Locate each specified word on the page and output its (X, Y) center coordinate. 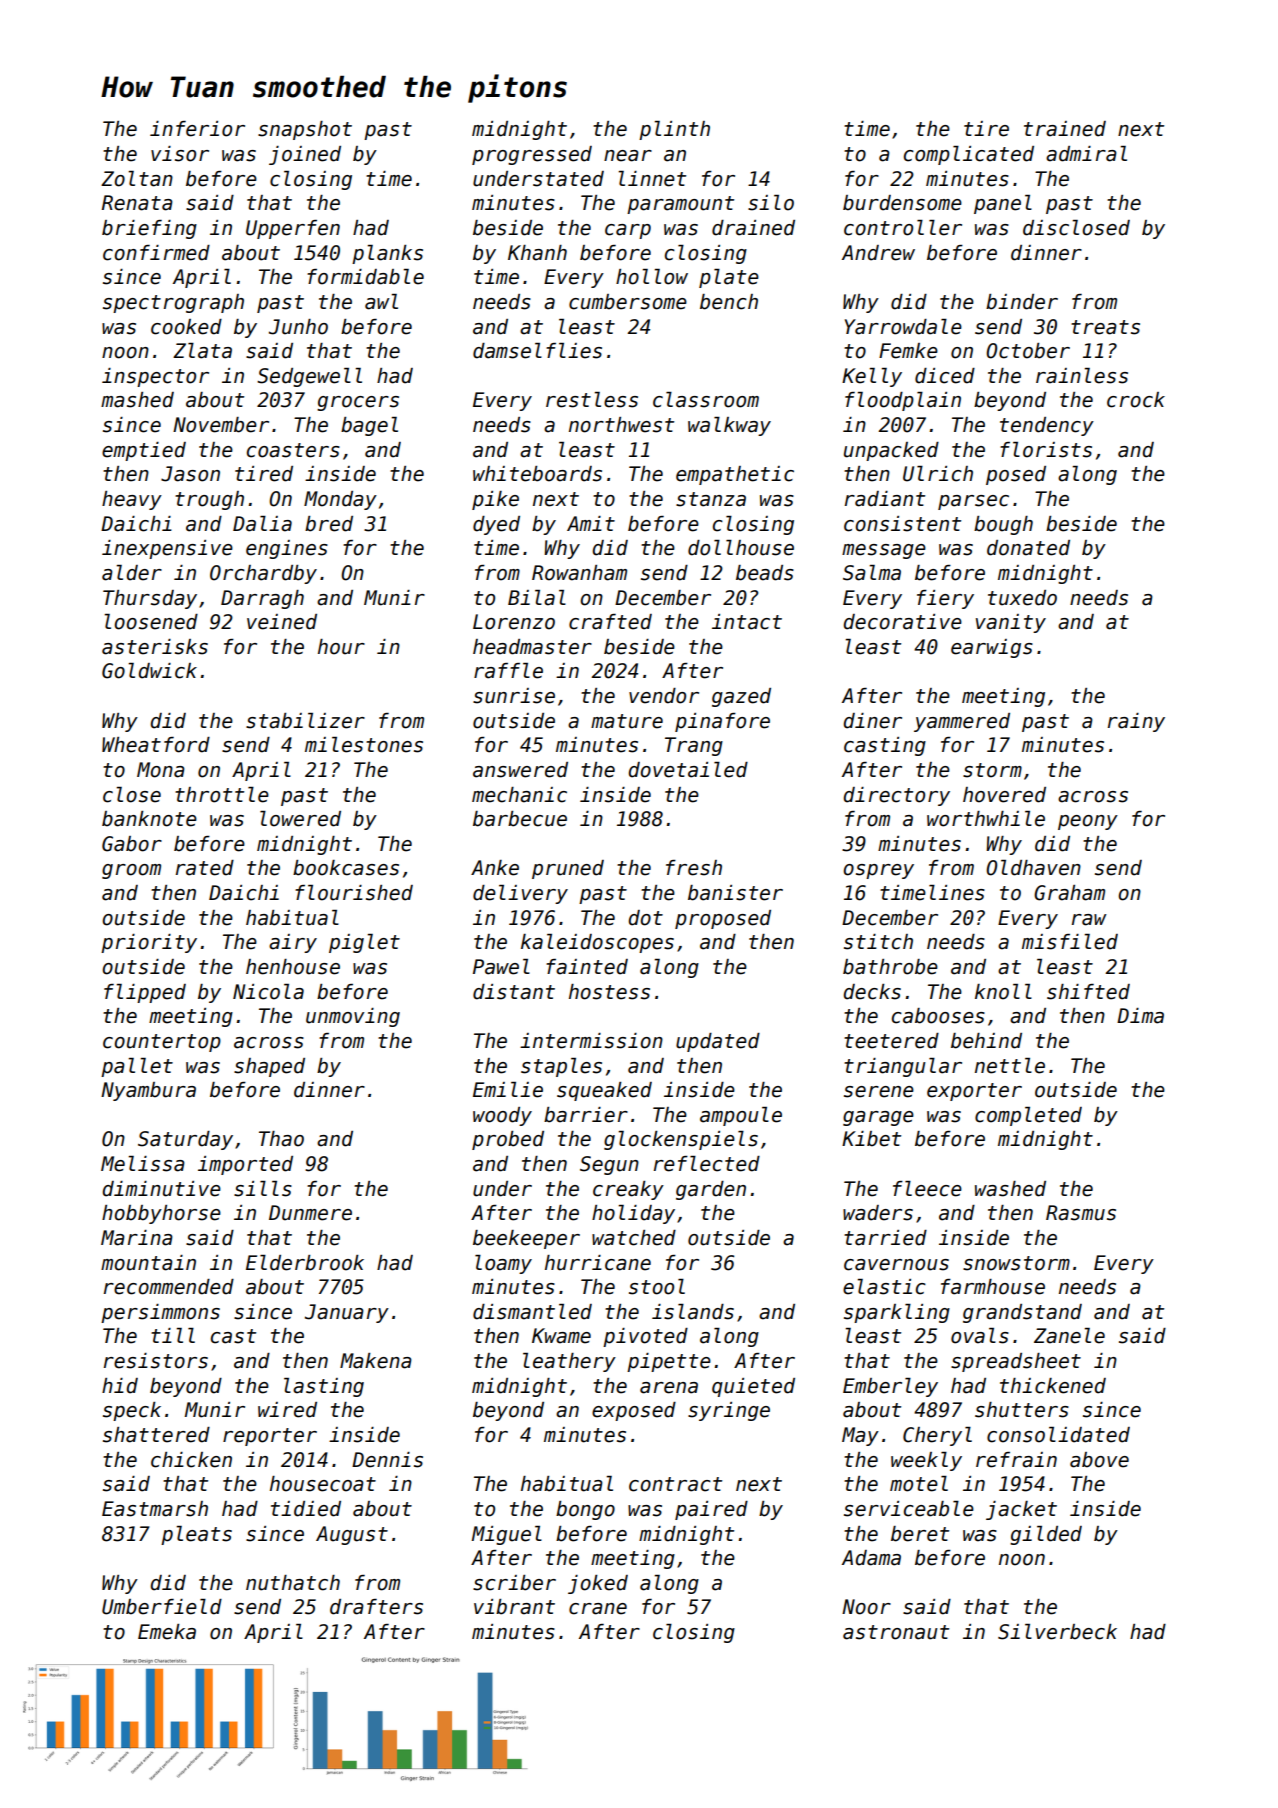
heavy (132, 500)
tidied (306, 1509)
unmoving (353, 1017)
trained (1065, 129)
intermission (591, 1041)
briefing (149, 229)
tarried (885, 1238)
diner (872, 721)
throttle (222, 795)
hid (120, 1386)
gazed (741, 697)
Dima (1140, 1016)
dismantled (532, 1312)
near (628, 156)
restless (592, 400)
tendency (1047, 426)
